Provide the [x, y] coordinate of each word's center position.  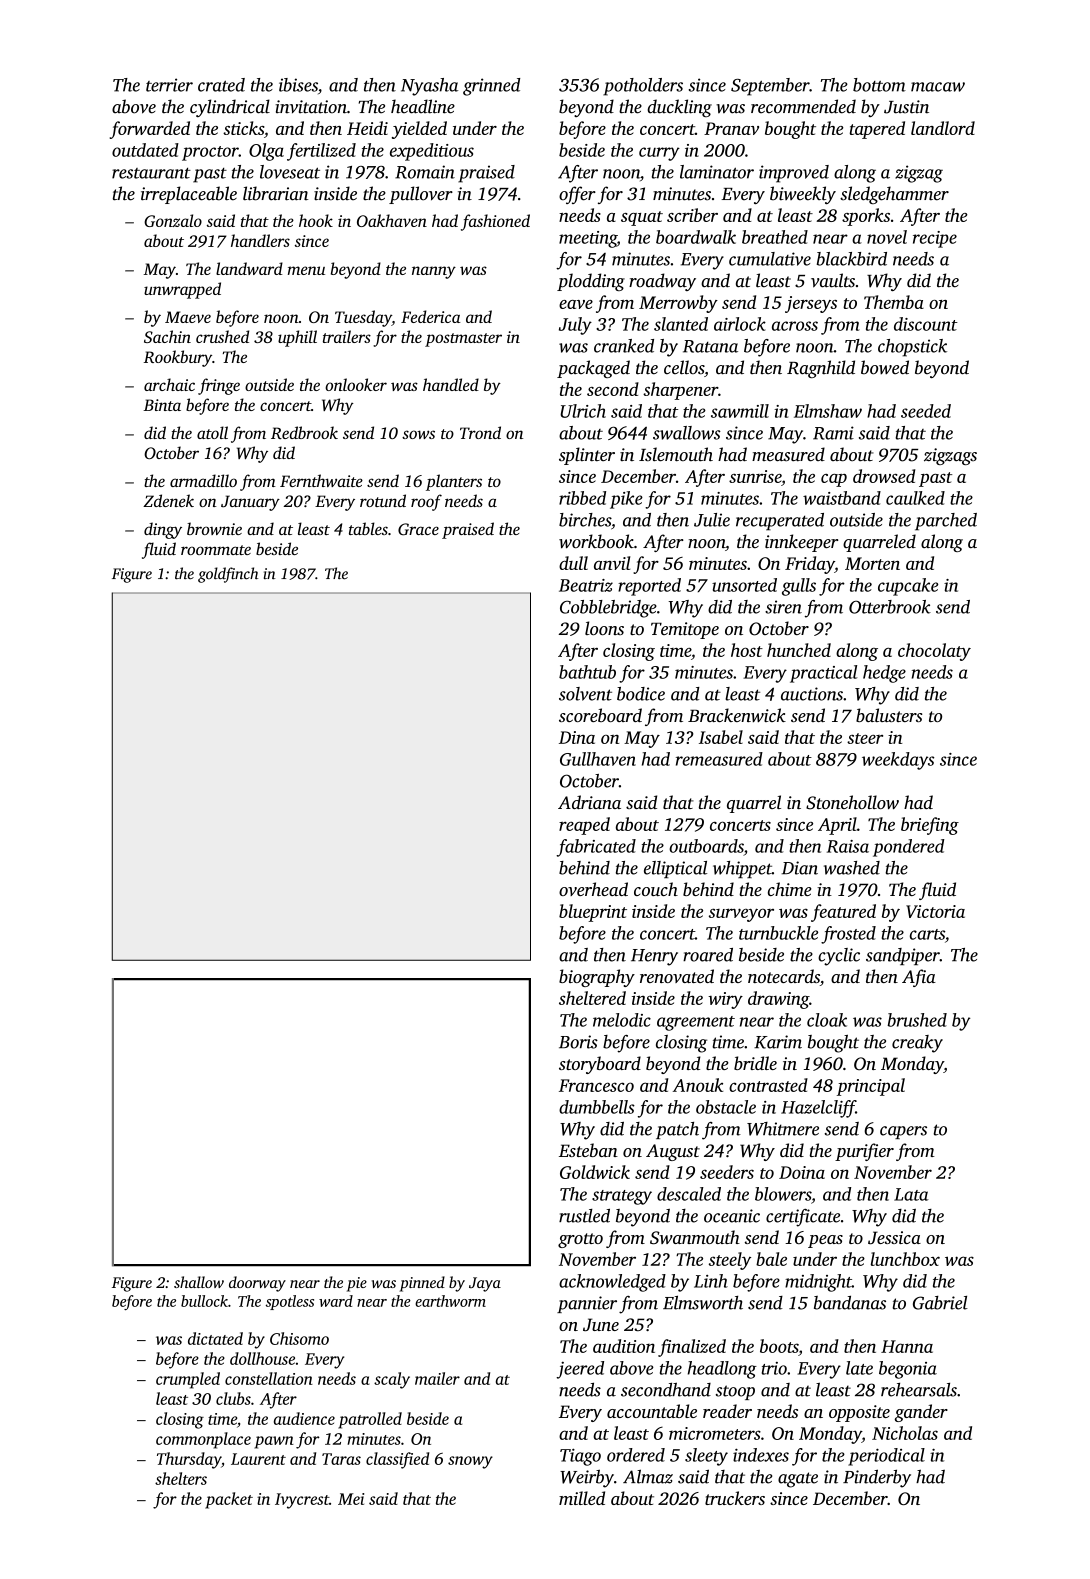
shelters [181, 1478]
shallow [199, 1282]
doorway [257, 1284]
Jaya [485, 1284]
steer [865, 738]
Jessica [894, 1238]
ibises [298, 85]
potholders [643, 87]
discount [926, 324]
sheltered [592, 998]
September [770, 87]
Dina [577, 737]
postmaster [463, 340]
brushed [917, 1020]
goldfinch [228, 575]
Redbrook [304, 432]
